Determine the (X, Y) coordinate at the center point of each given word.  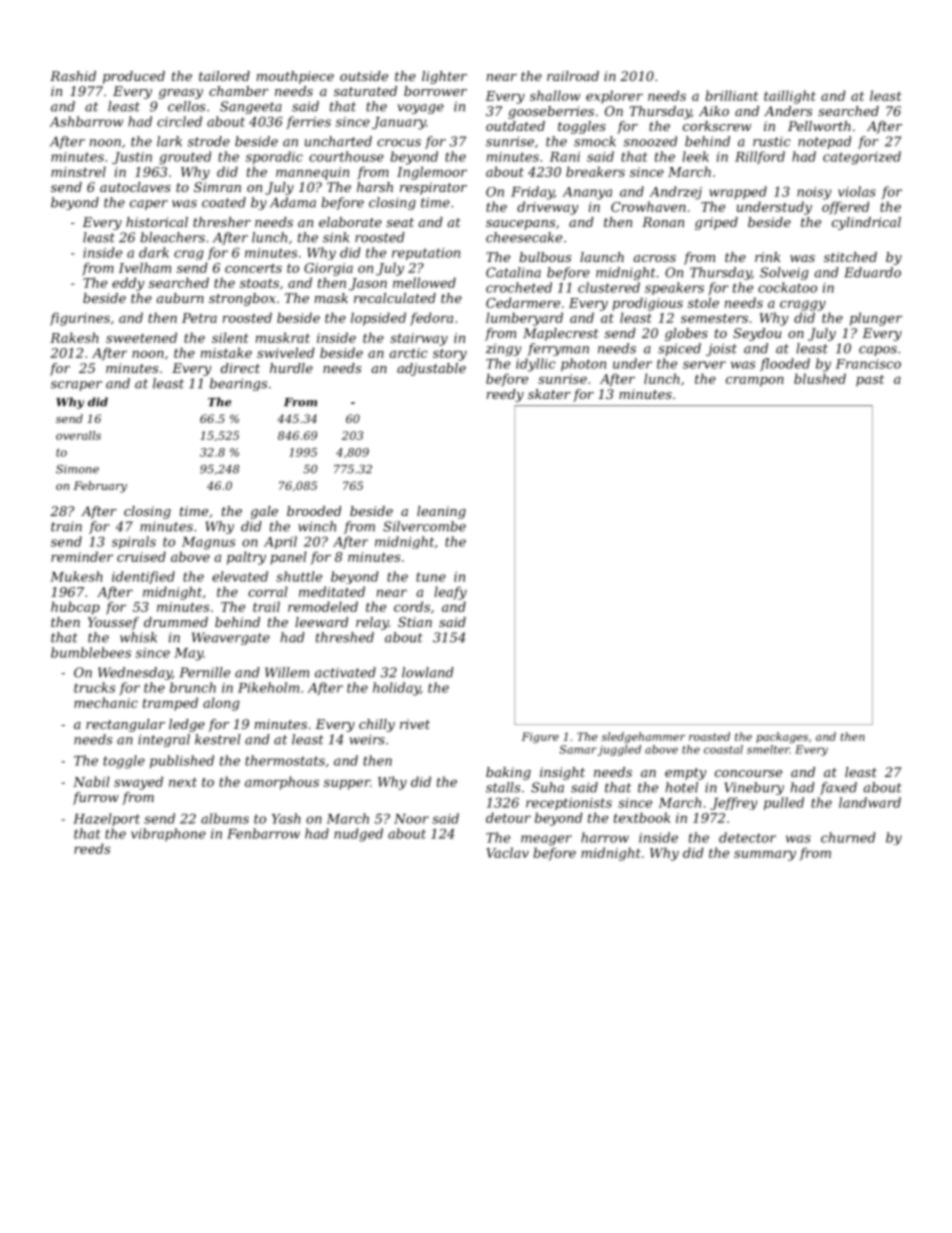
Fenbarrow (263, 833)
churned (848, 837)
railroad (573, 76)
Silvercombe (424, 526)
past (870, 381)
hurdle (291, 368)
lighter (444, 77)
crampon (755, 381)
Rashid (73, 76)
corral (268, 591)
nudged (358, 835)
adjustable (431, 369)
